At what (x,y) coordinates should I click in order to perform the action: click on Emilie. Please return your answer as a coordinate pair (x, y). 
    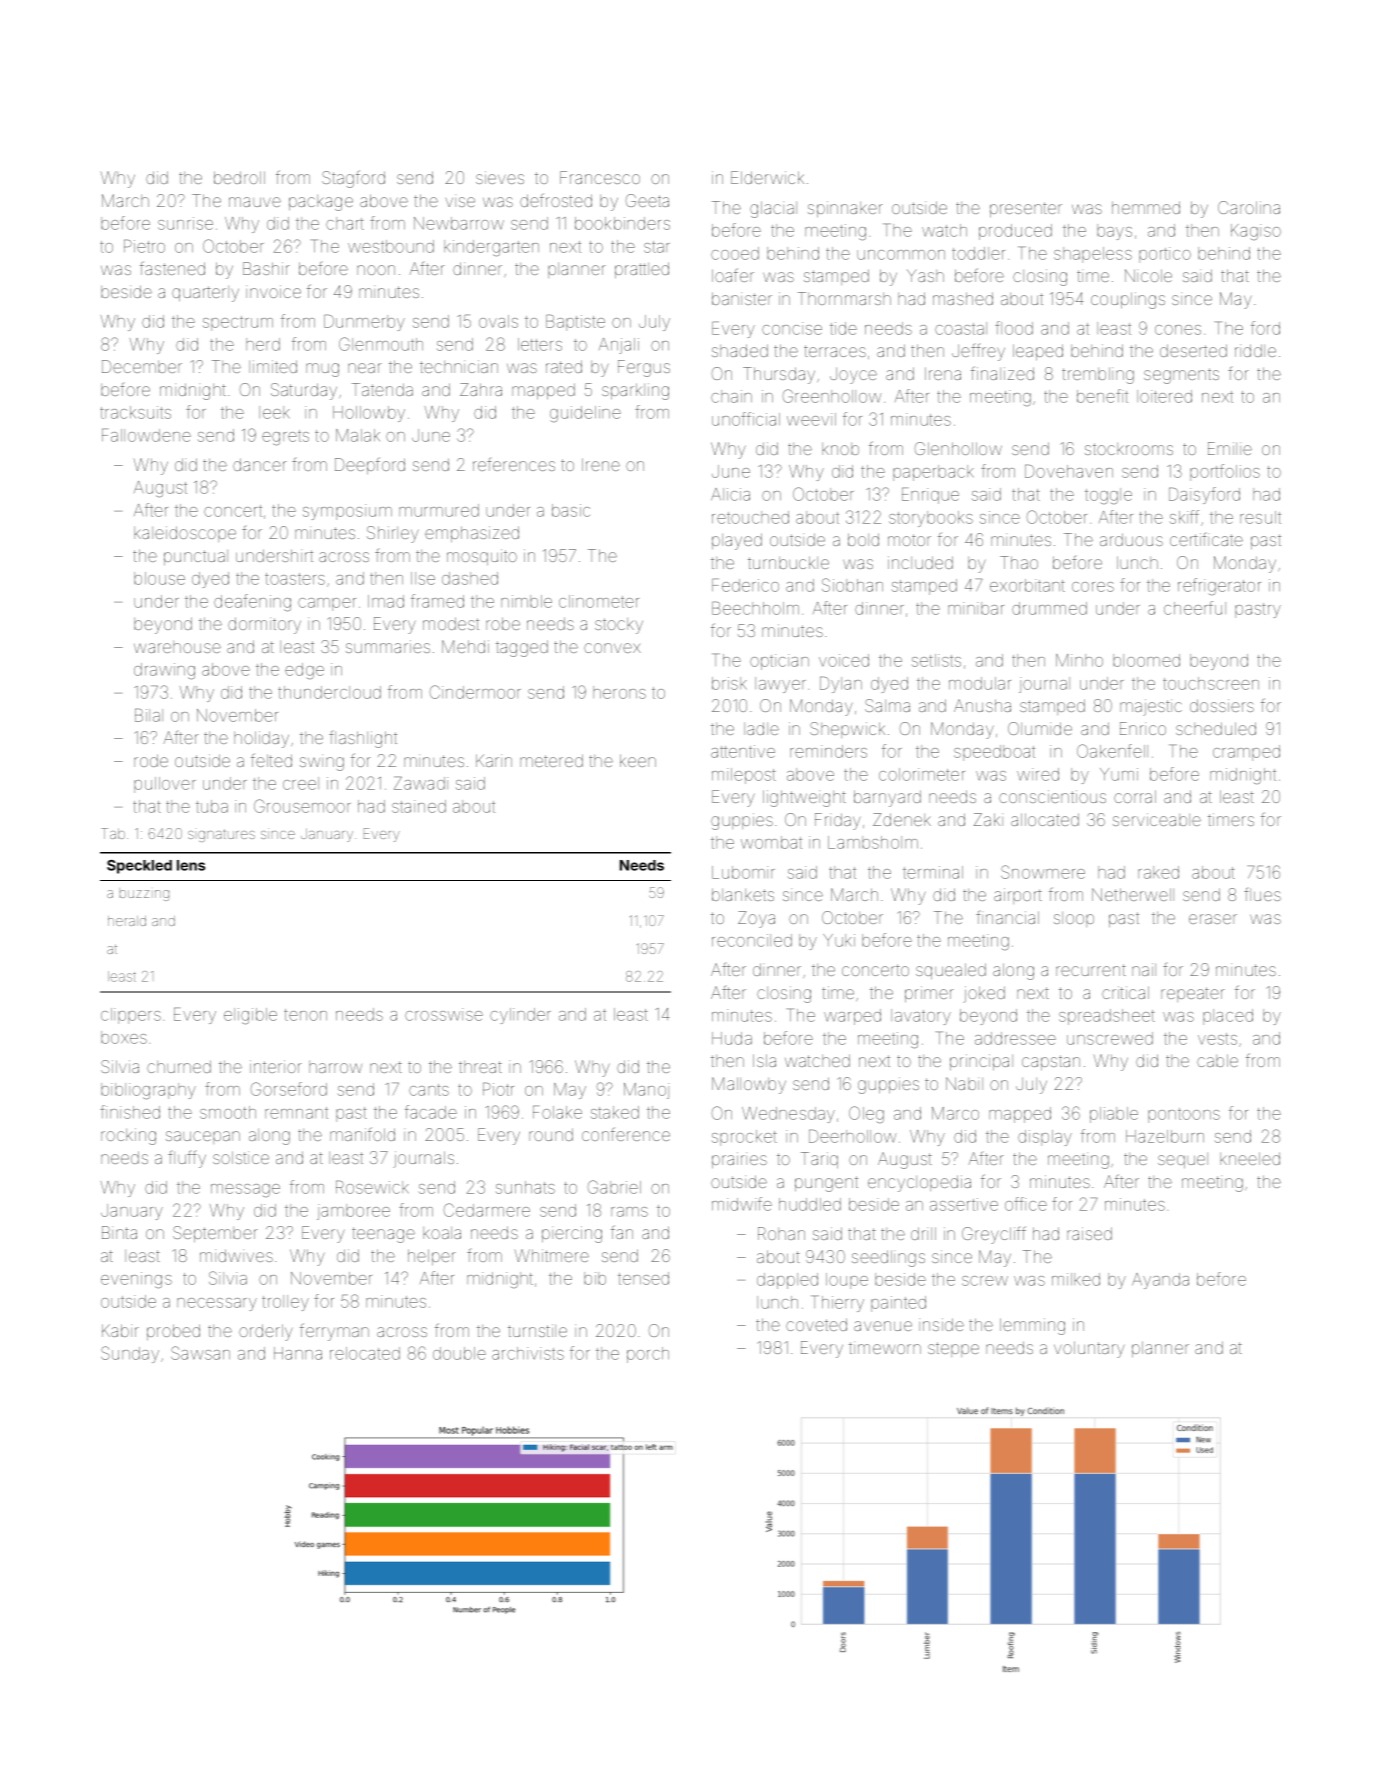
    Looking at the image, I should click on (1230, 448).
